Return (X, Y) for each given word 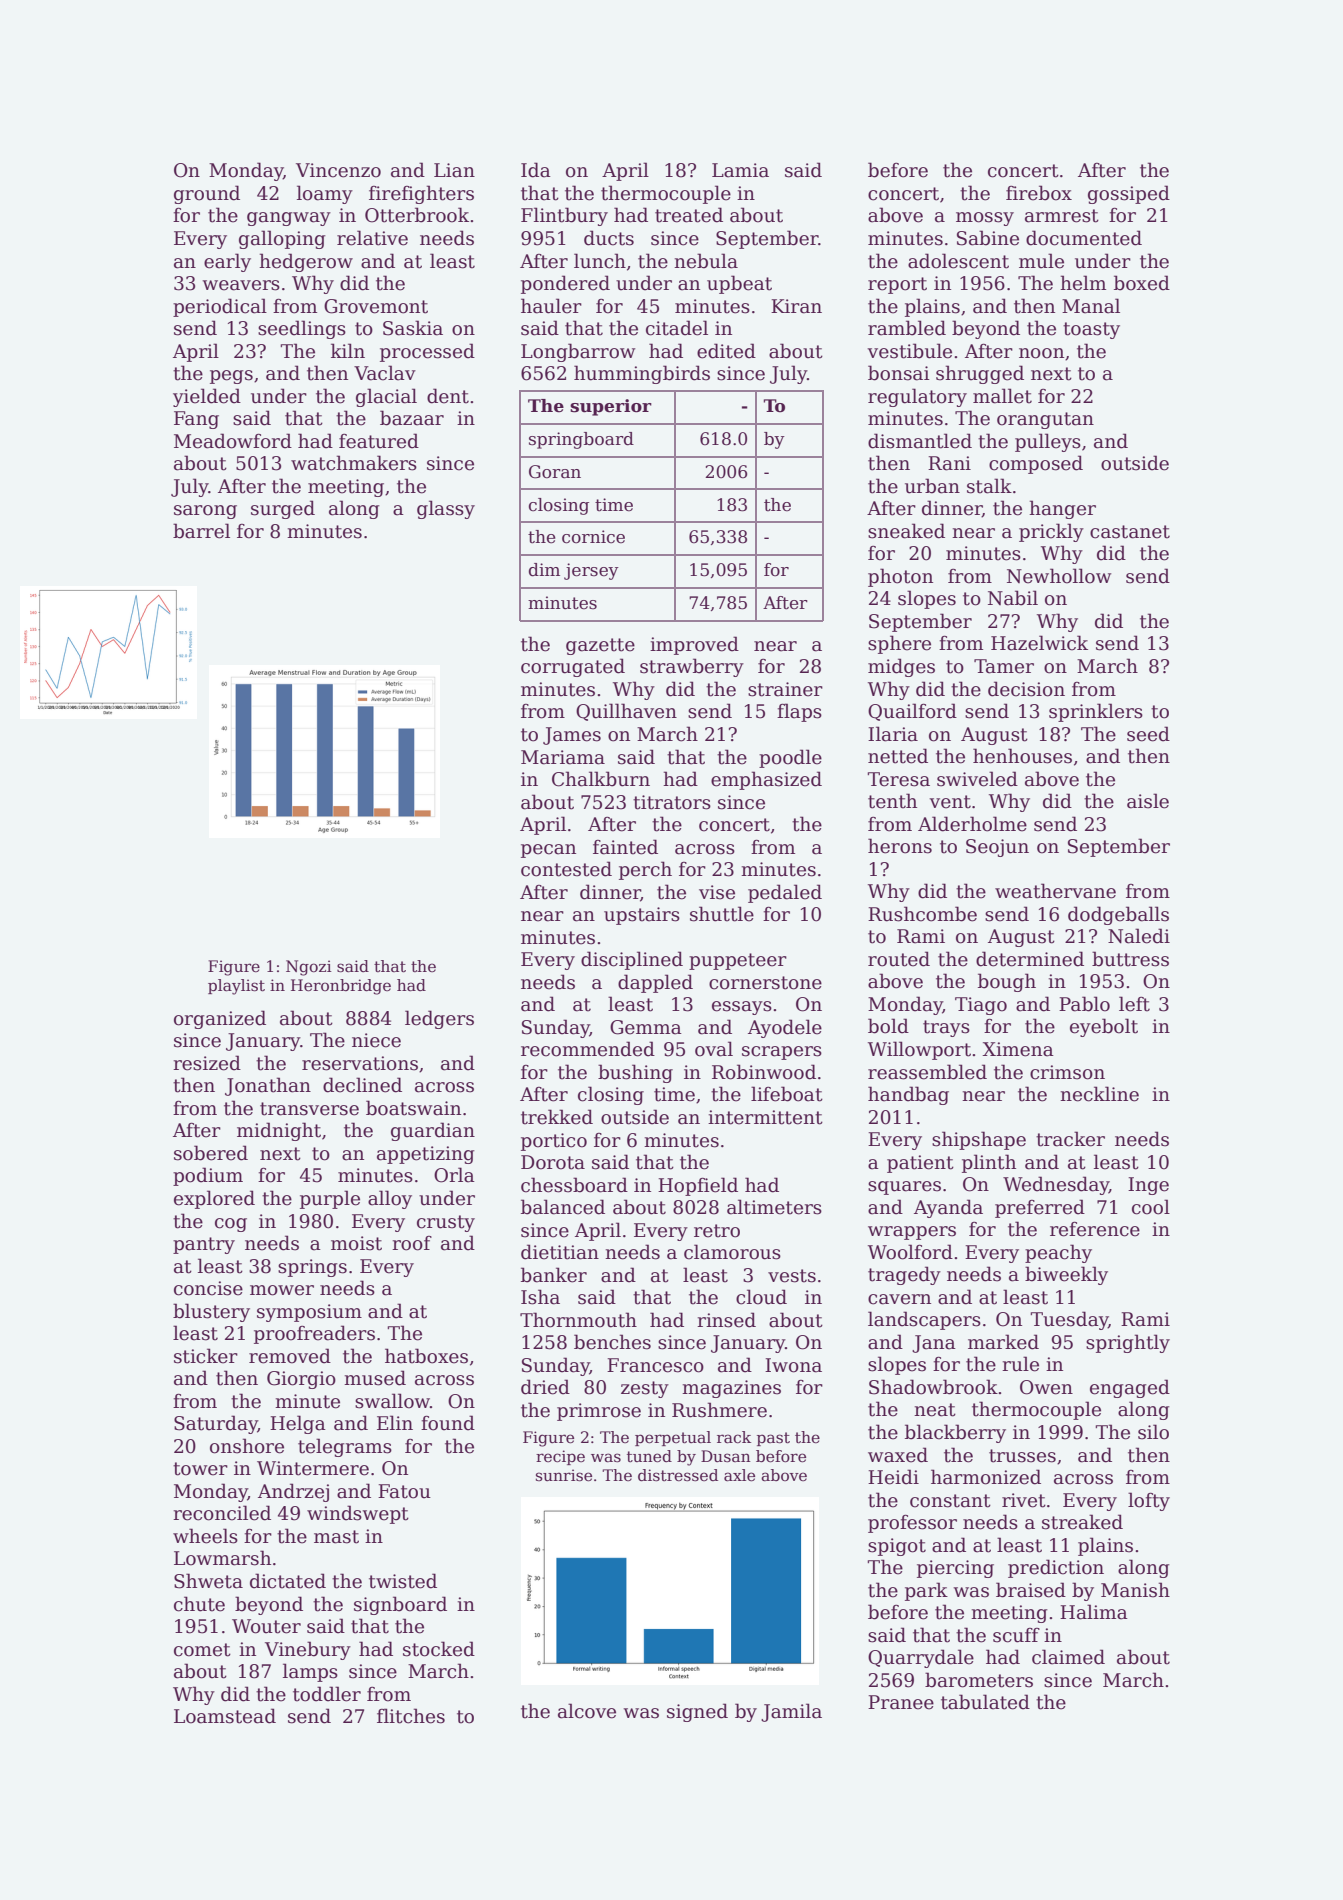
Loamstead (225, 1716)
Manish (1135, 1590)
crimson (1067, 1072)
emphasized (766, 780)
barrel (201, 531)
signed (697, 1712)
